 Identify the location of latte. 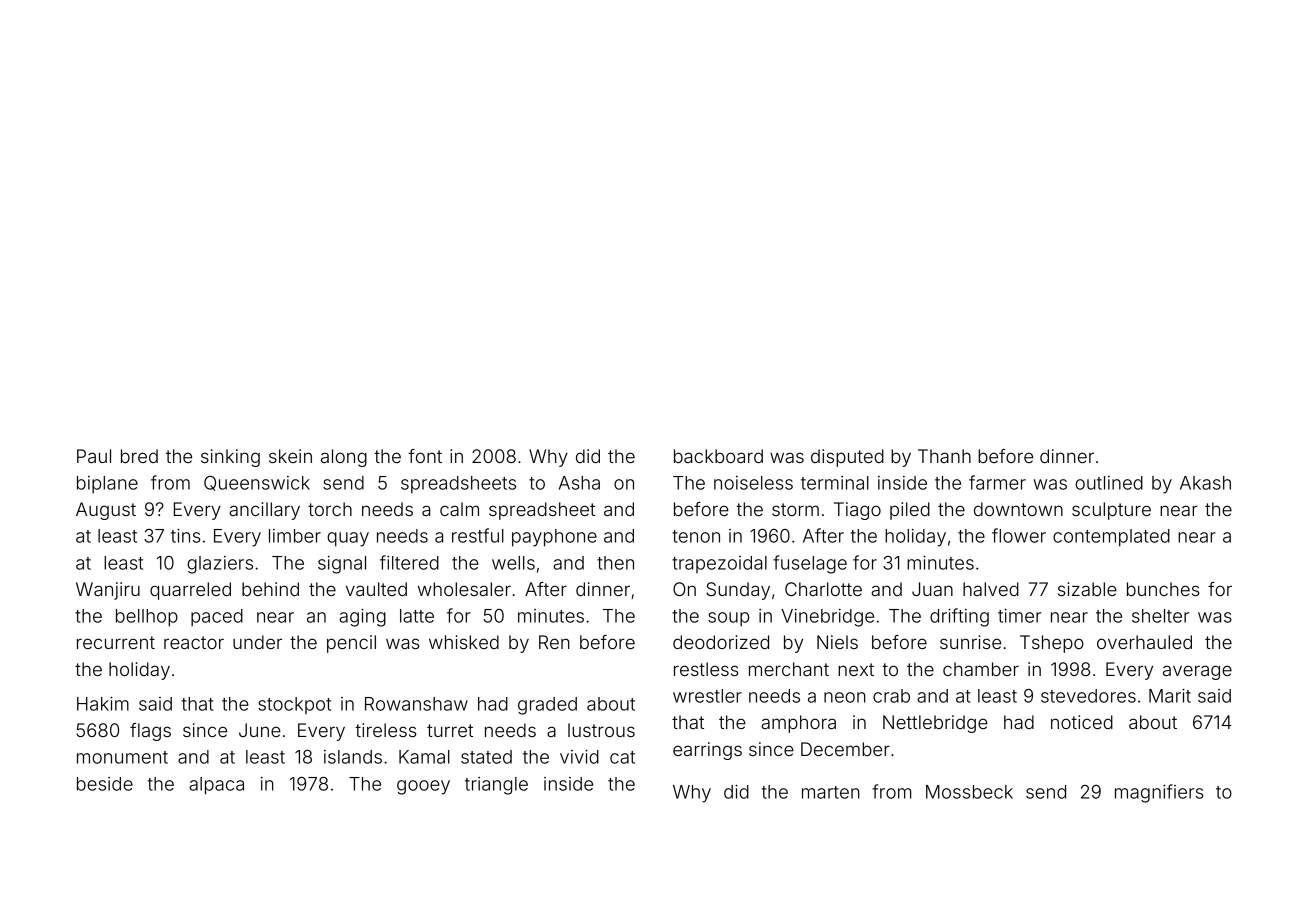
(417, 616).
